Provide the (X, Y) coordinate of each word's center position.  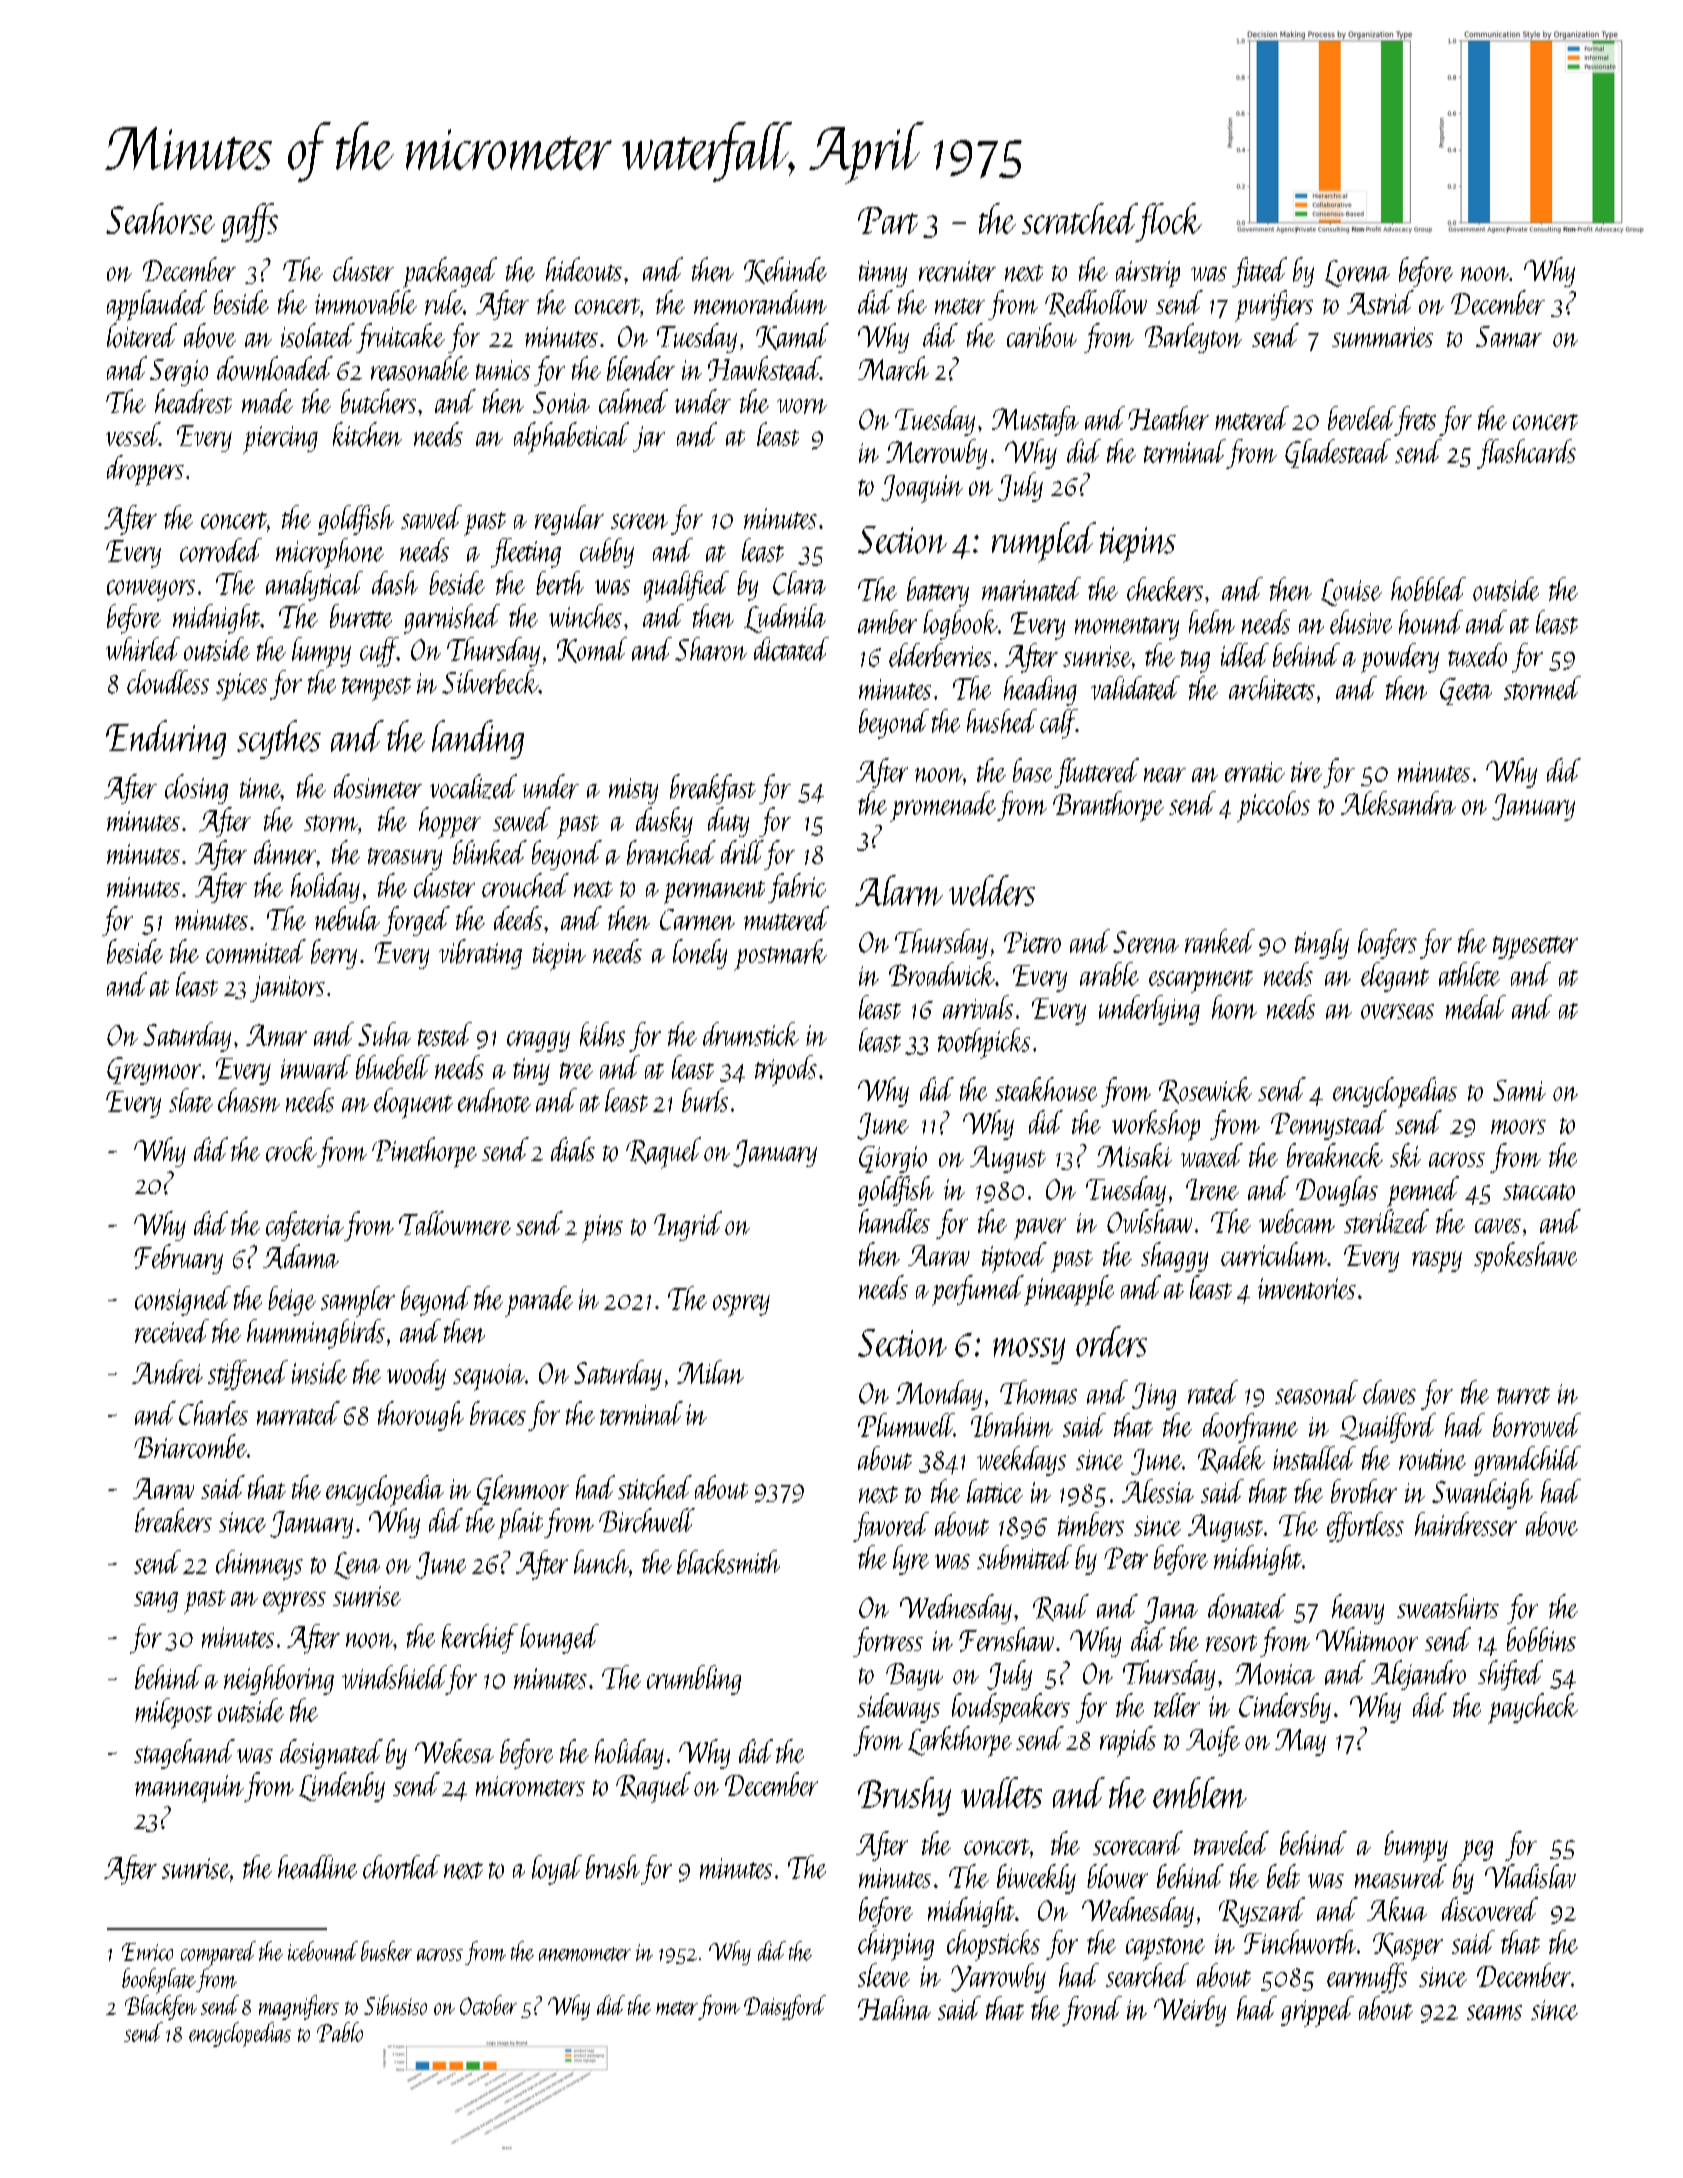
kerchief (480, 1639)
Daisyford (785, 2007)
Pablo (340, 2032)
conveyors (151, 590)
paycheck (1533, 1708)
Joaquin (922, 489)
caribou (1042, 335)
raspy (1437, 1262)
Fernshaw (1006, 1639)
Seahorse (160, 218)
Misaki (1134, 1155)
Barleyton (1193, 338)
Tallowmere (455, 1223)
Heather (1168, 418)
